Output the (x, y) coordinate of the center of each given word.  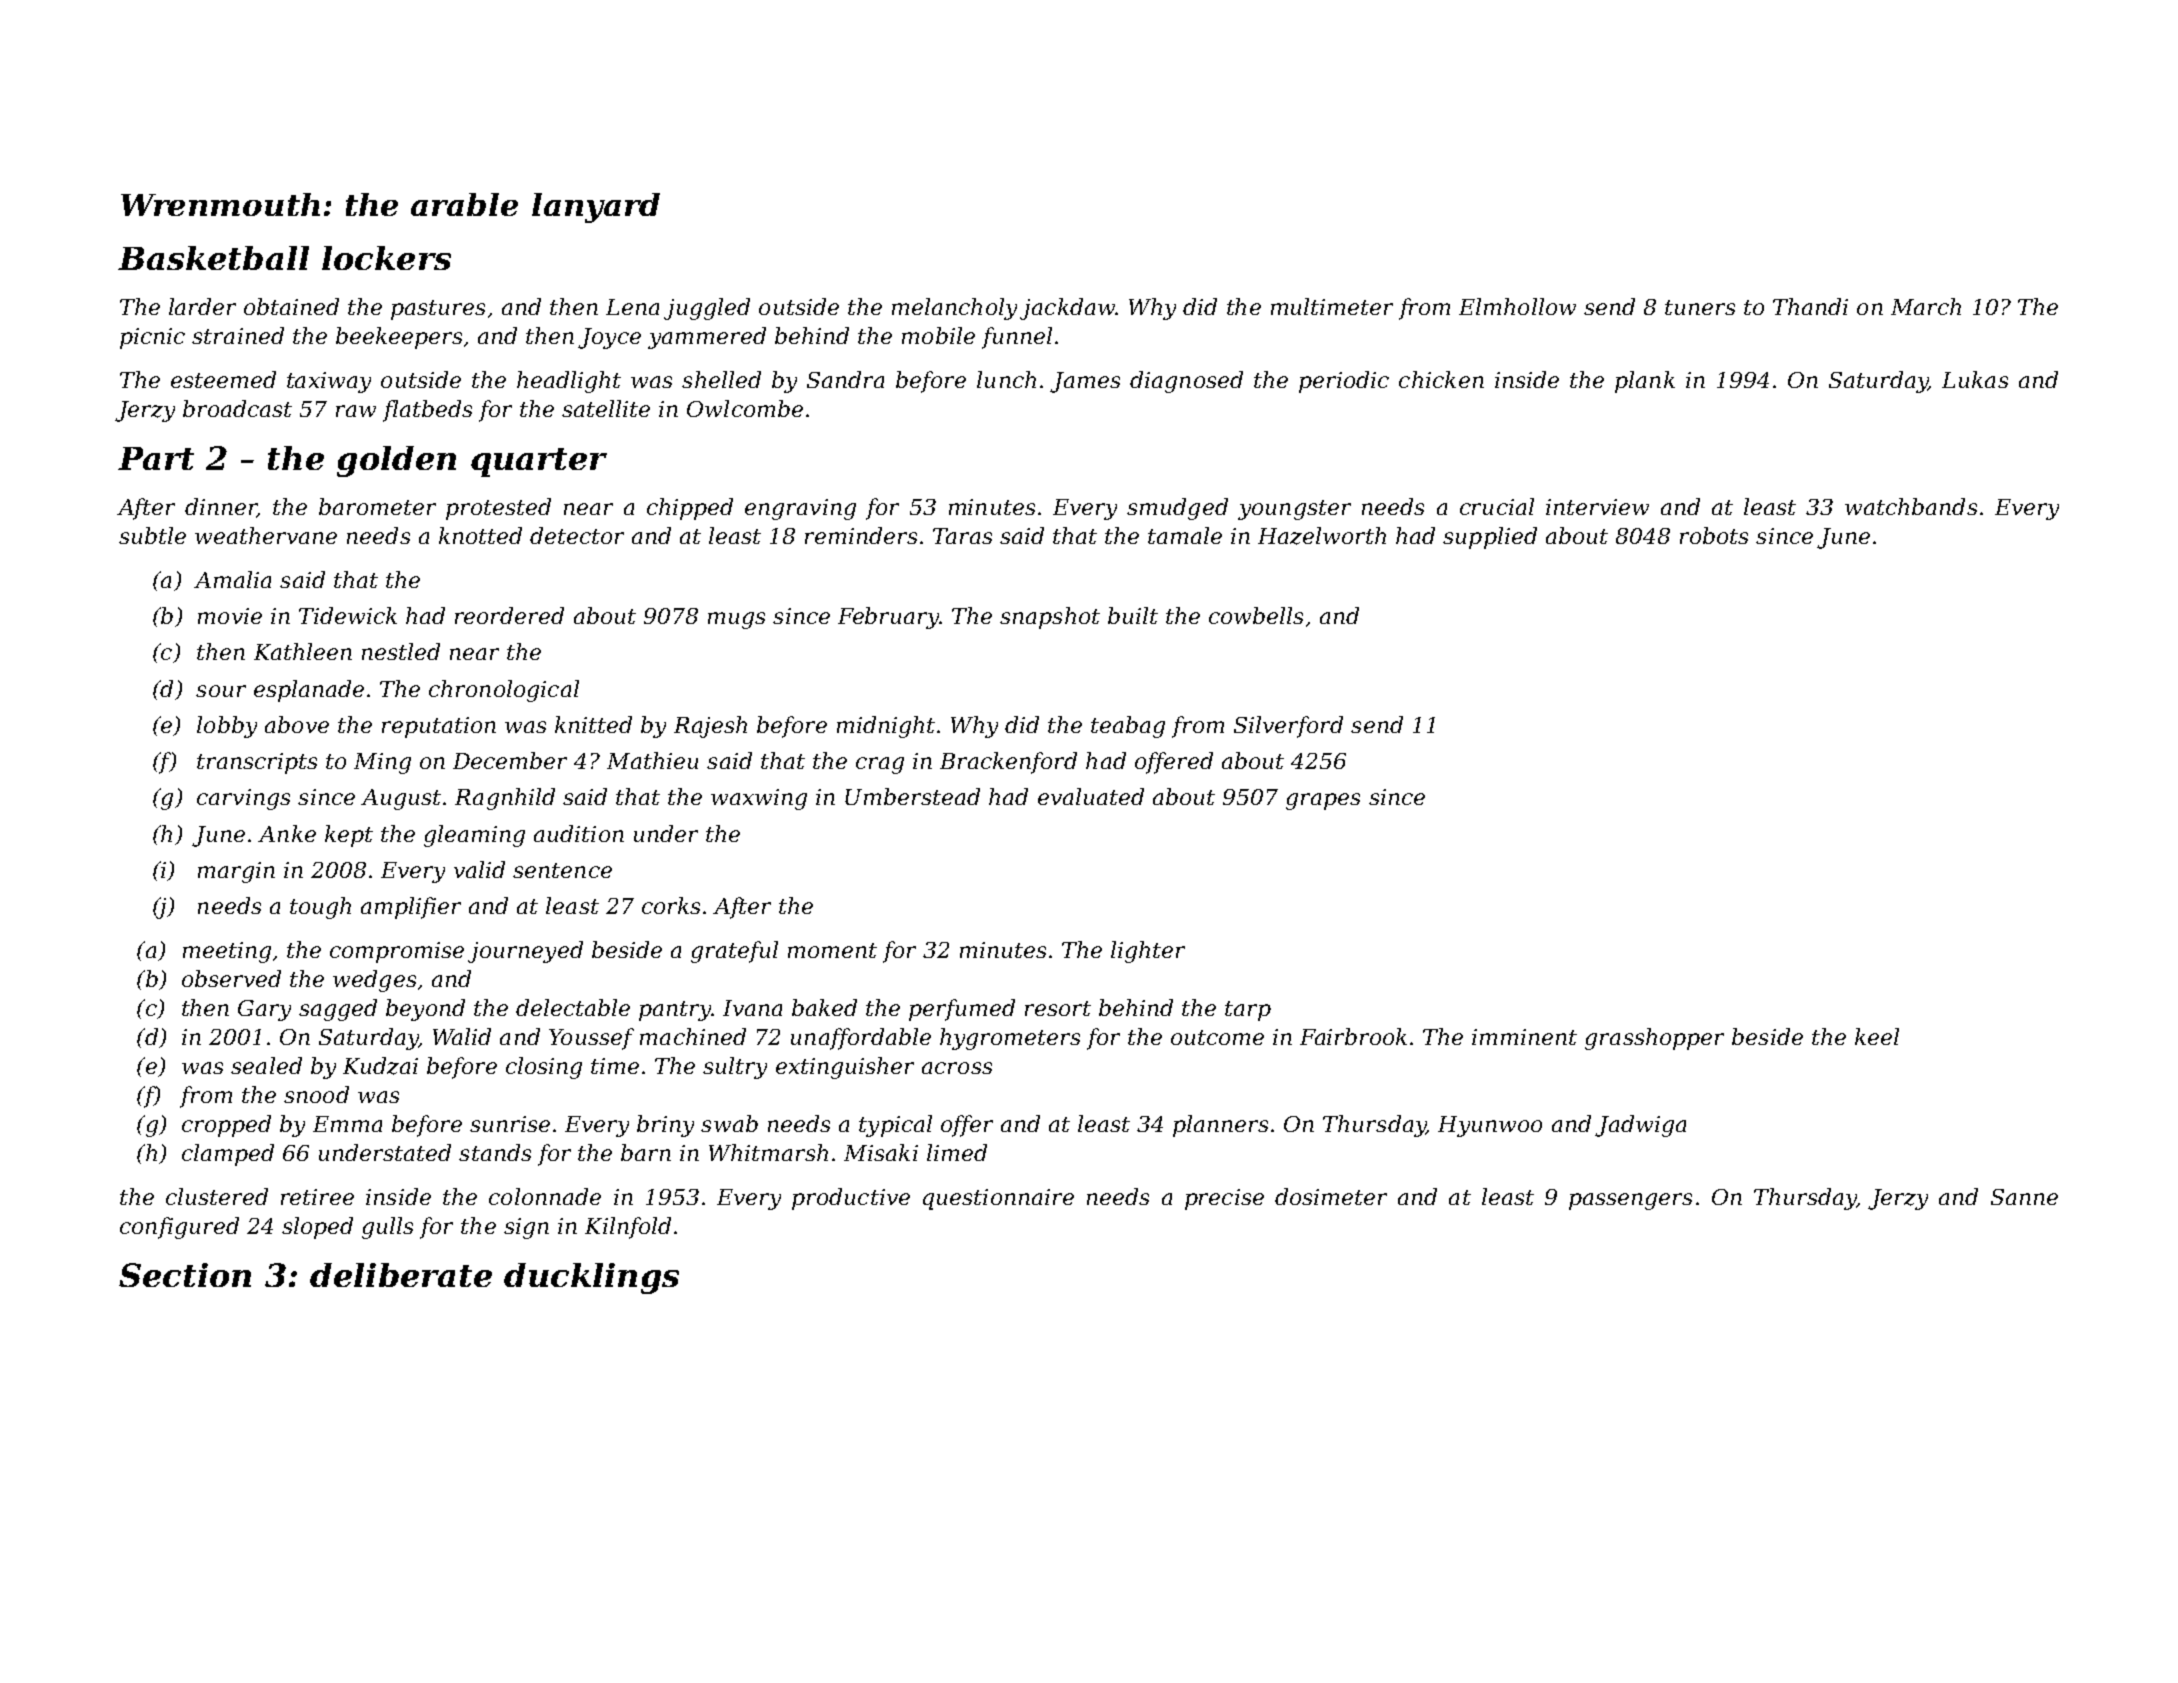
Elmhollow (1517, 306)
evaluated (1091, 796)
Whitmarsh (768, 1152)
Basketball (213, 258)
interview (1597, 507)
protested (498, 509)
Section (185, 1275)
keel (1877, 1036)
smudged (1177, 509)
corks (671, 905)
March (1926, 306)
